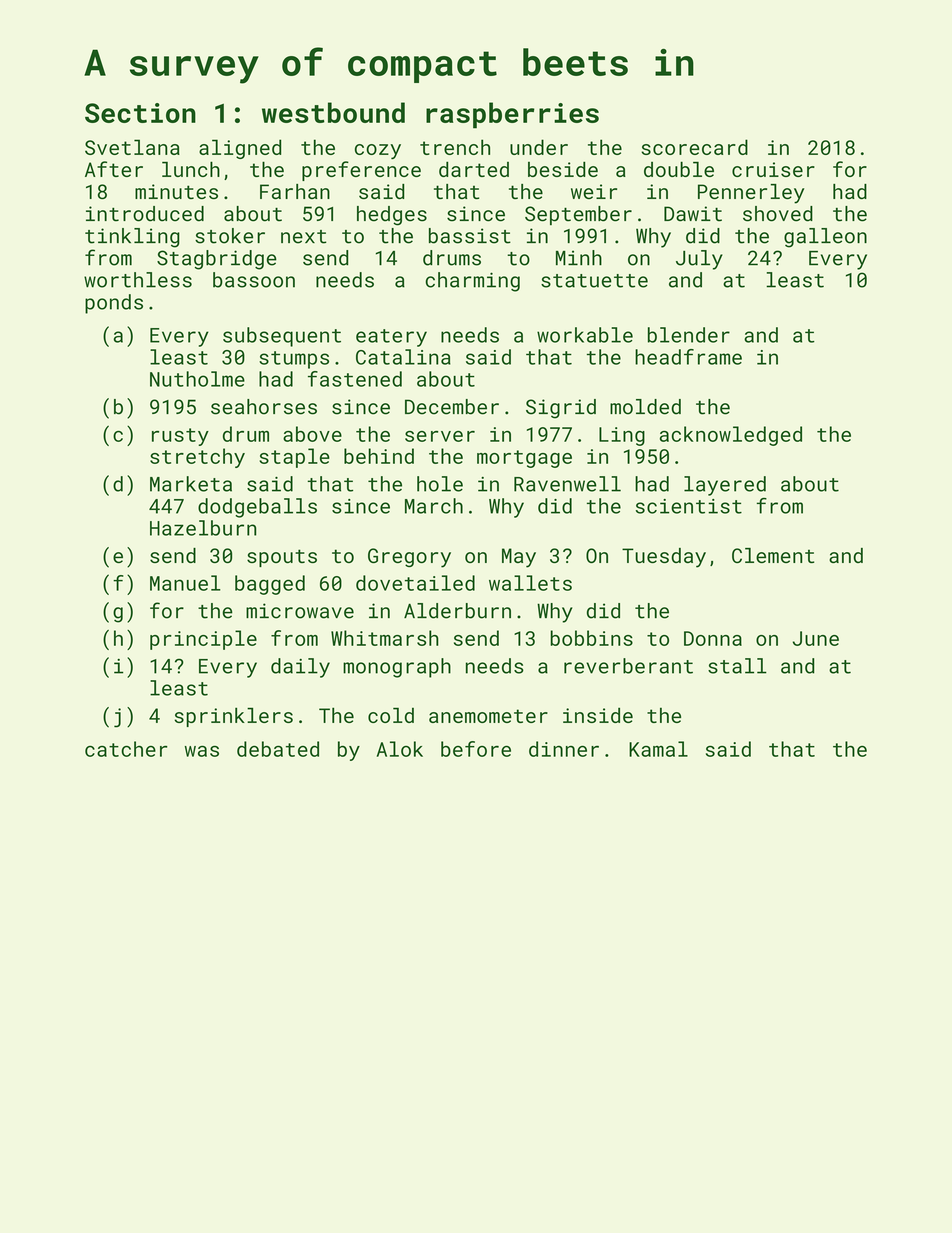 The height and width of the screenshot is (1233, 952). I want to click on Alok, so click(400, 749).
